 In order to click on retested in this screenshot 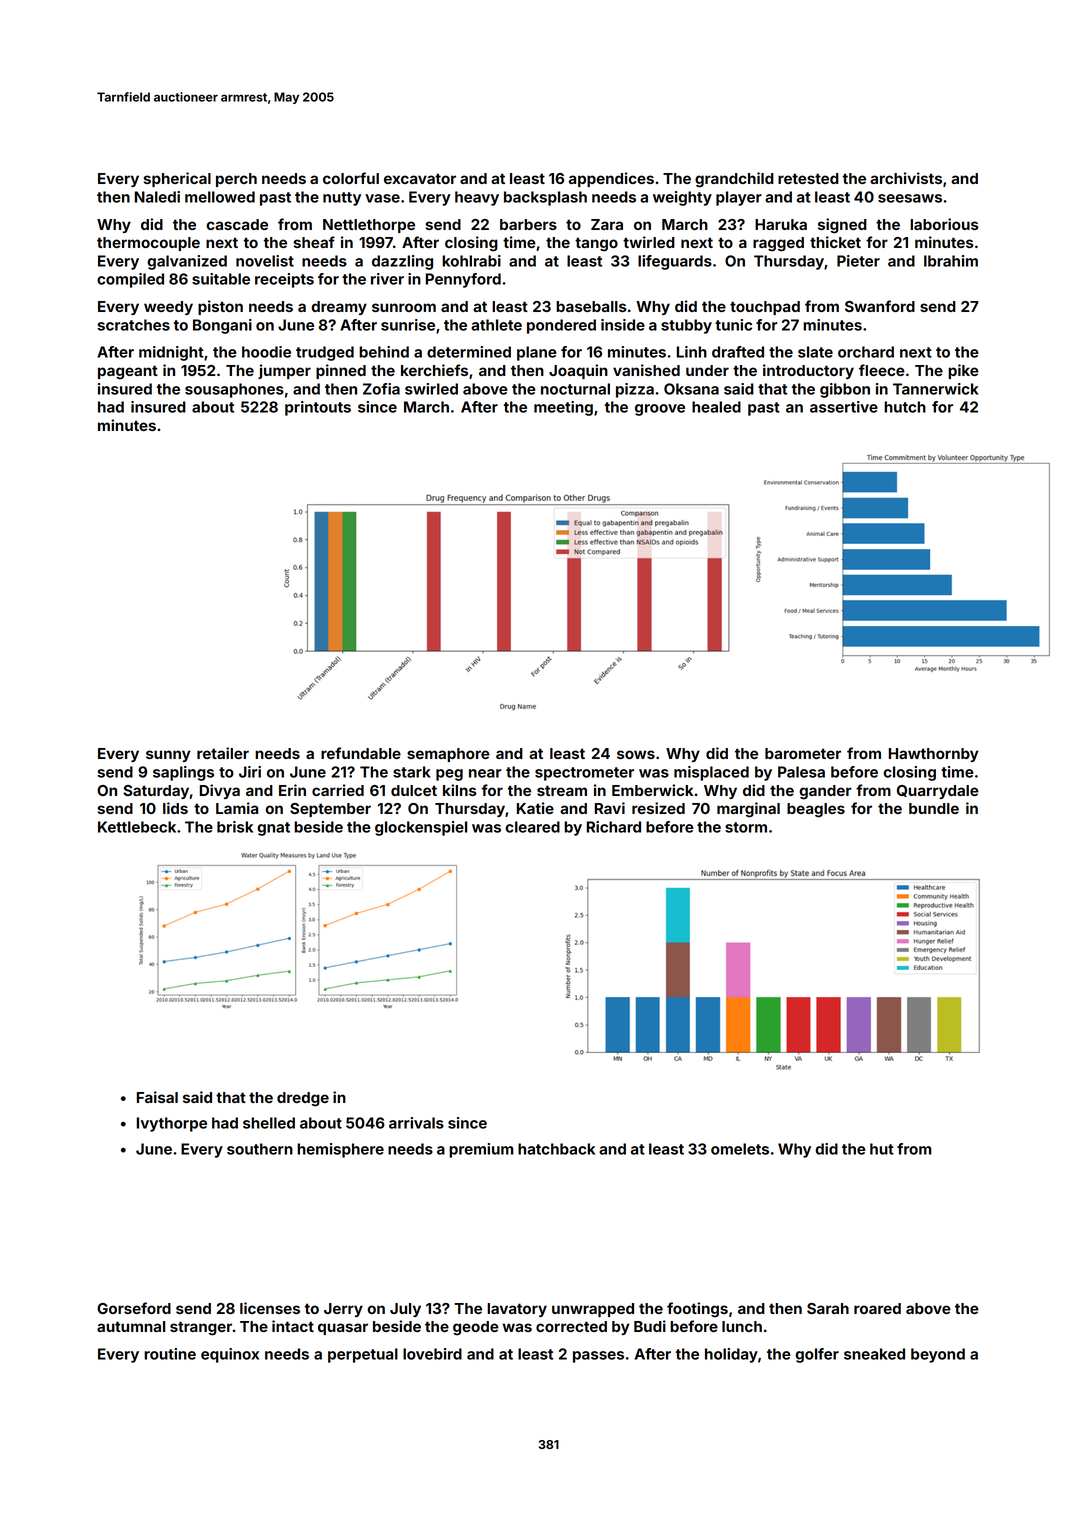, I will do `click(808, 178)`.
